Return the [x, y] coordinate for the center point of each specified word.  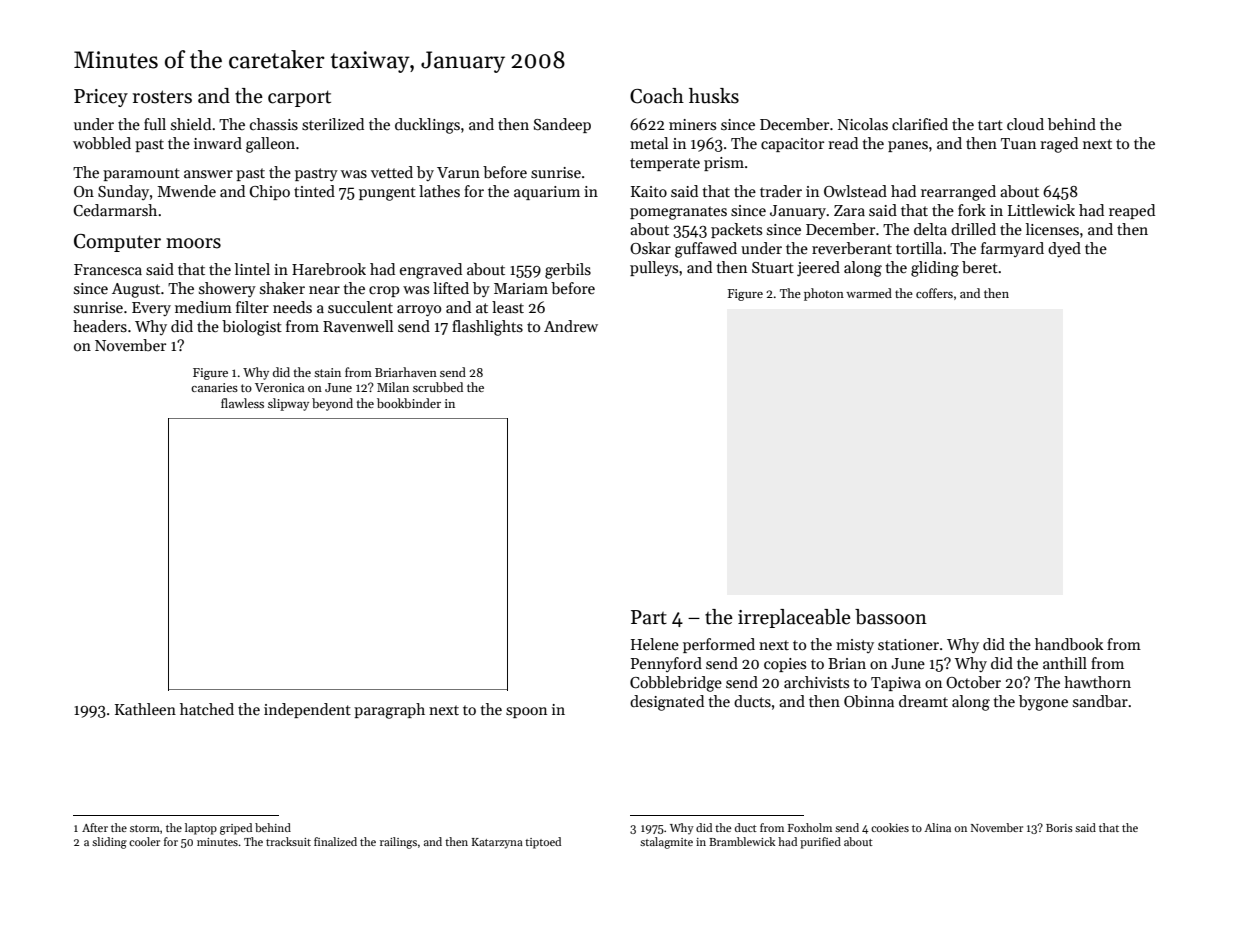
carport [299, 98]
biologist [252, 328]
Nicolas [863, 124]
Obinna [869, 701]
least [508, 307]
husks [714, 96]
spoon [526, 712]
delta [930, 229]
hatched [207, 709]
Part [649, 617]
